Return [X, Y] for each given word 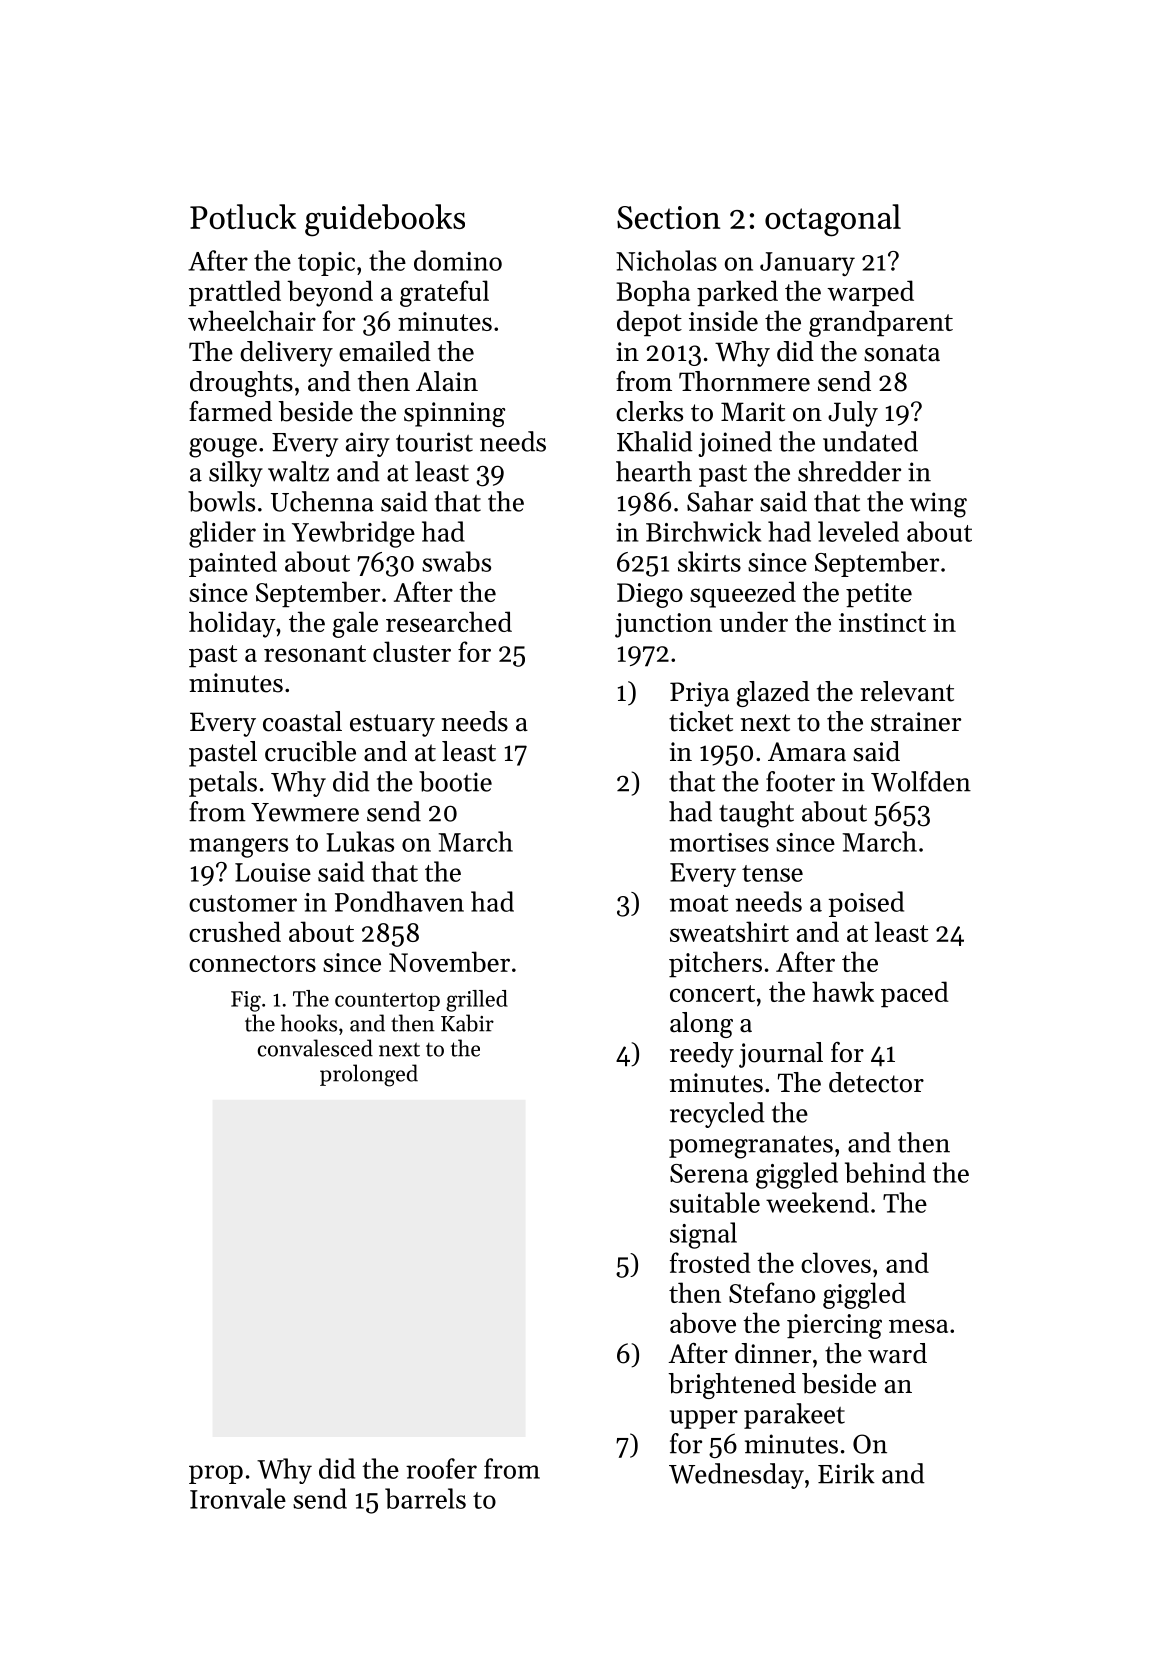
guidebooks [385, 220]
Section [668, 217]
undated [870, 441]
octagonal [833, 220]
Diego [650, 595]
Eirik [846, 1473]
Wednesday [736, 1476]
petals [223, 784]
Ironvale [238, 1498]
